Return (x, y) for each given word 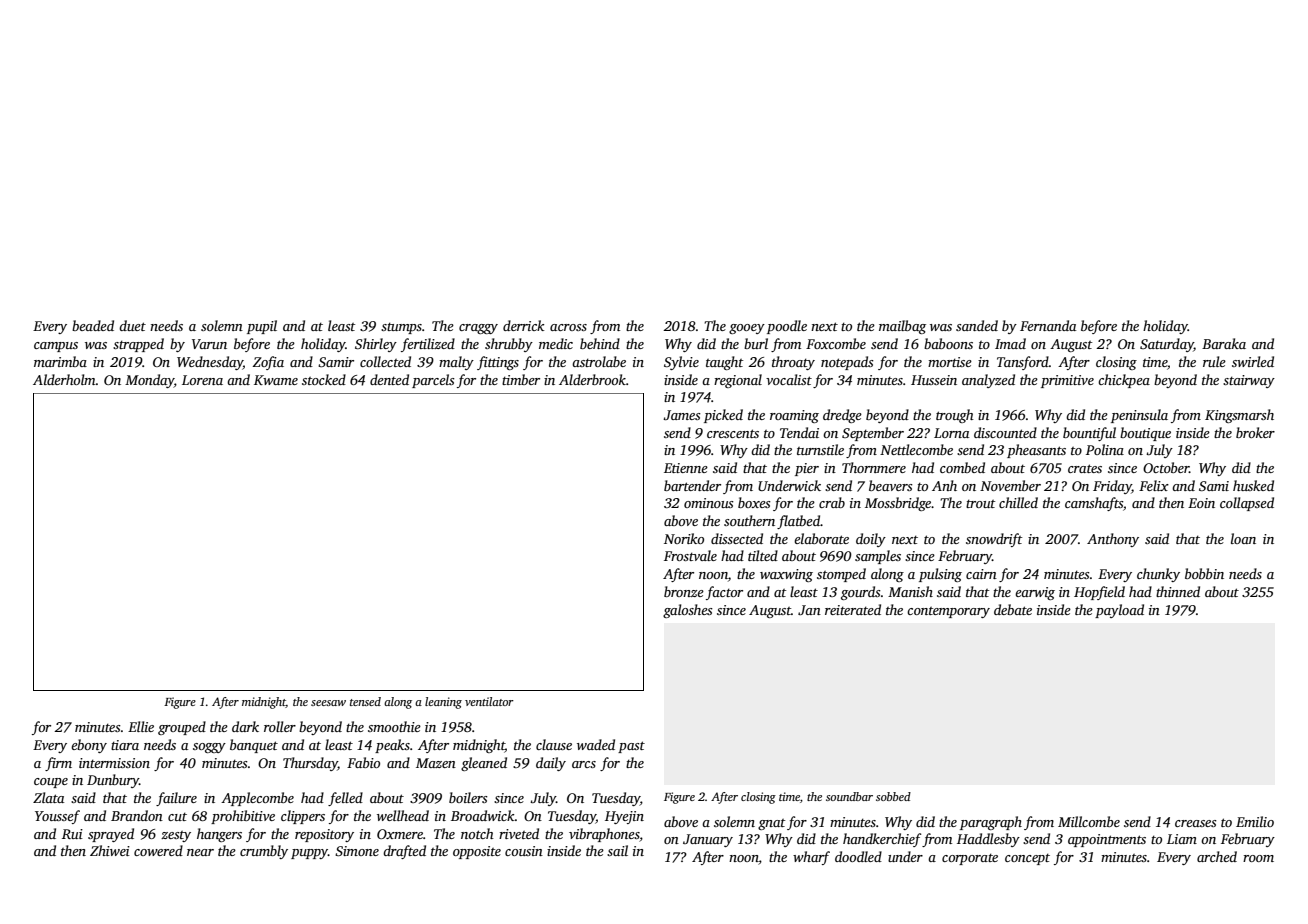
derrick (524, 325)
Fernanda (1048, 325)
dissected (737, 538)
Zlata (48, 797)
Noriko (684, 538)
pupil (262, 327)
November (1010, 485)
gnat (771, 824)
